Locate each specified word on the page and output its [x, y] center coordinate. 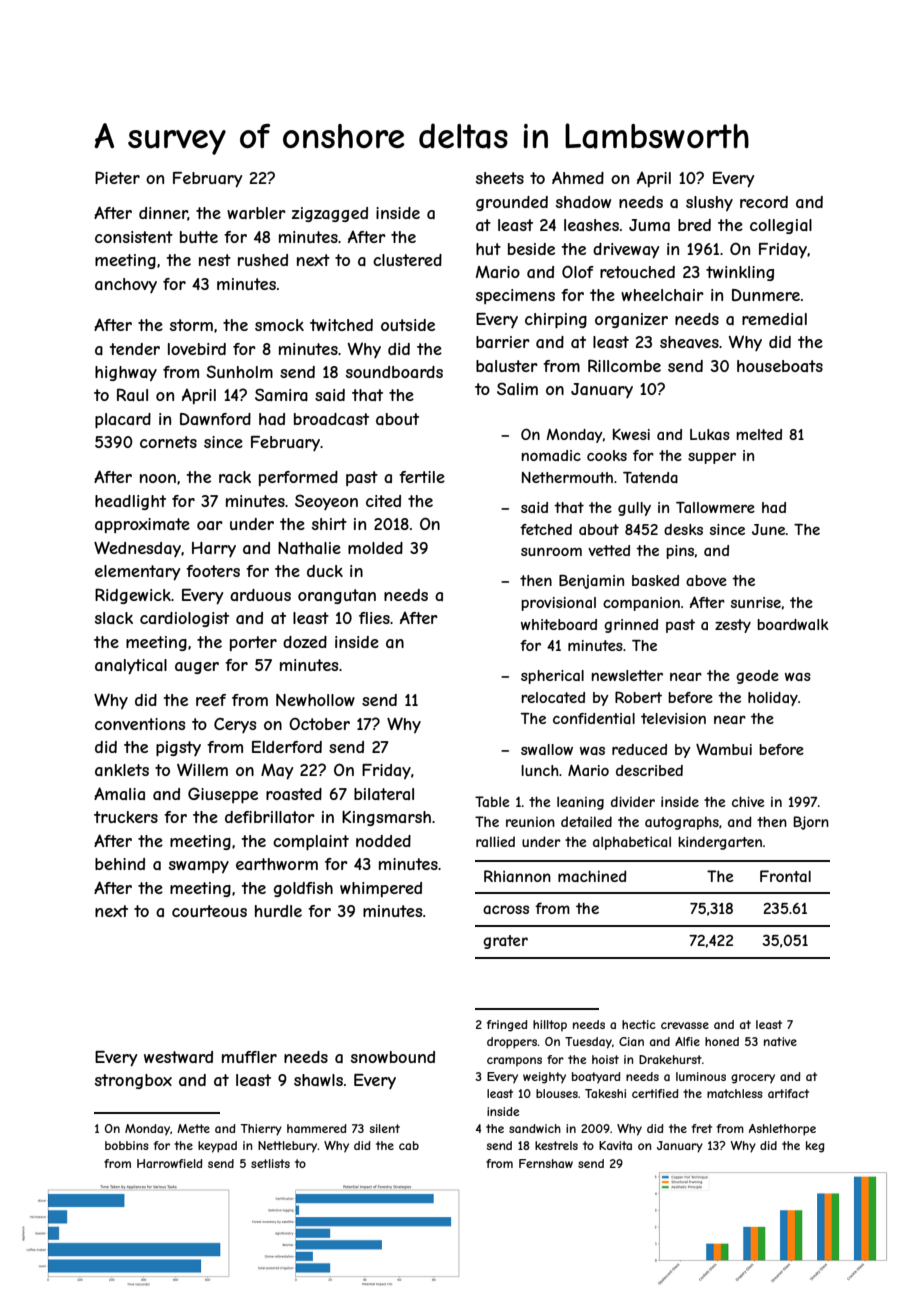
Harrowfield [170, 1163]
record [764, 202]
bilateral [384, 794]
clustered [407, 260]
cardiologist [184, 619]
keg [815, 1147]
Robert [638, 697]
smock [279, 325]
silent [384, 1128]
